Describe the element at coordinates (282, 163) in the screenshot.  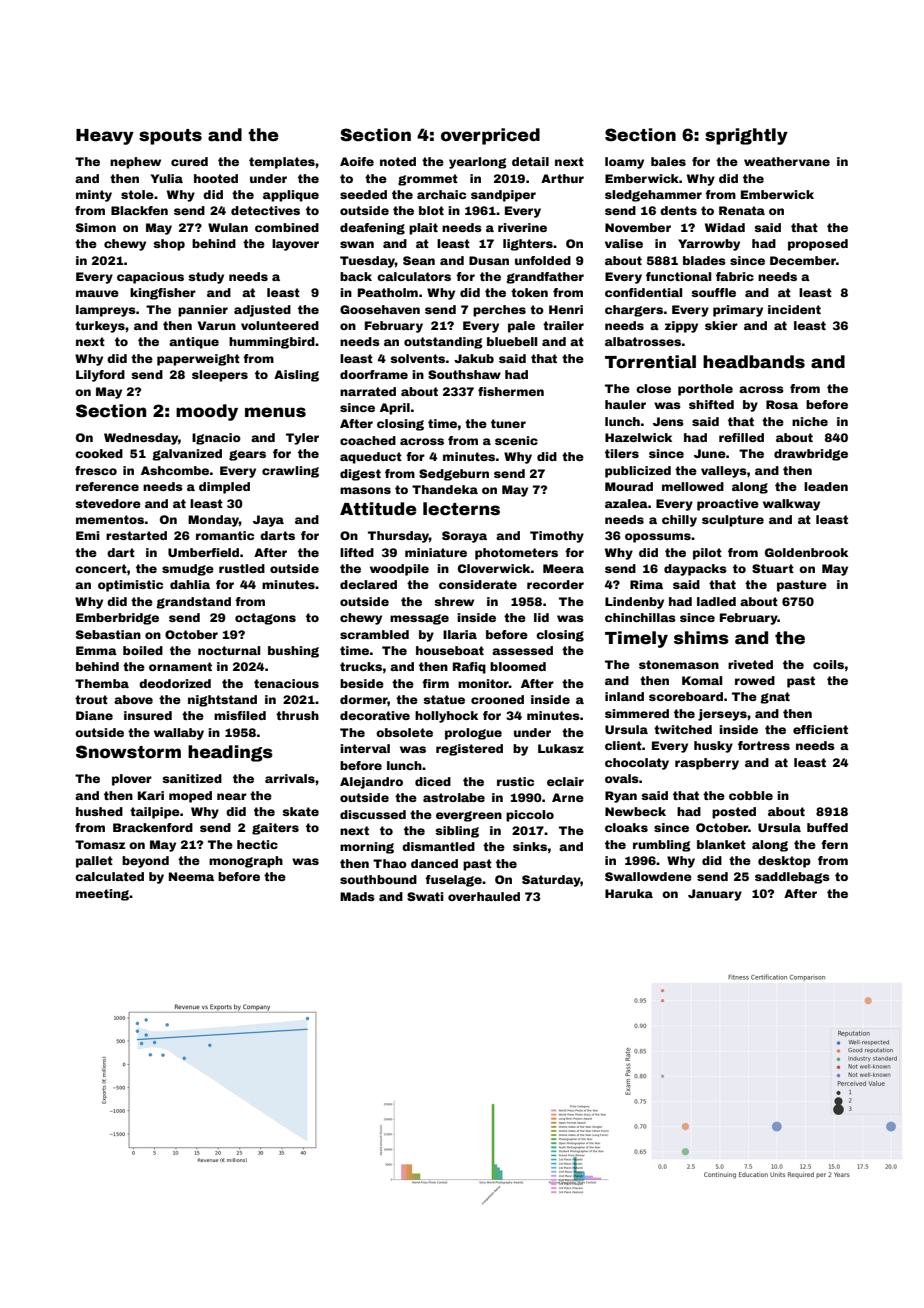
I see `templates` at that location.
